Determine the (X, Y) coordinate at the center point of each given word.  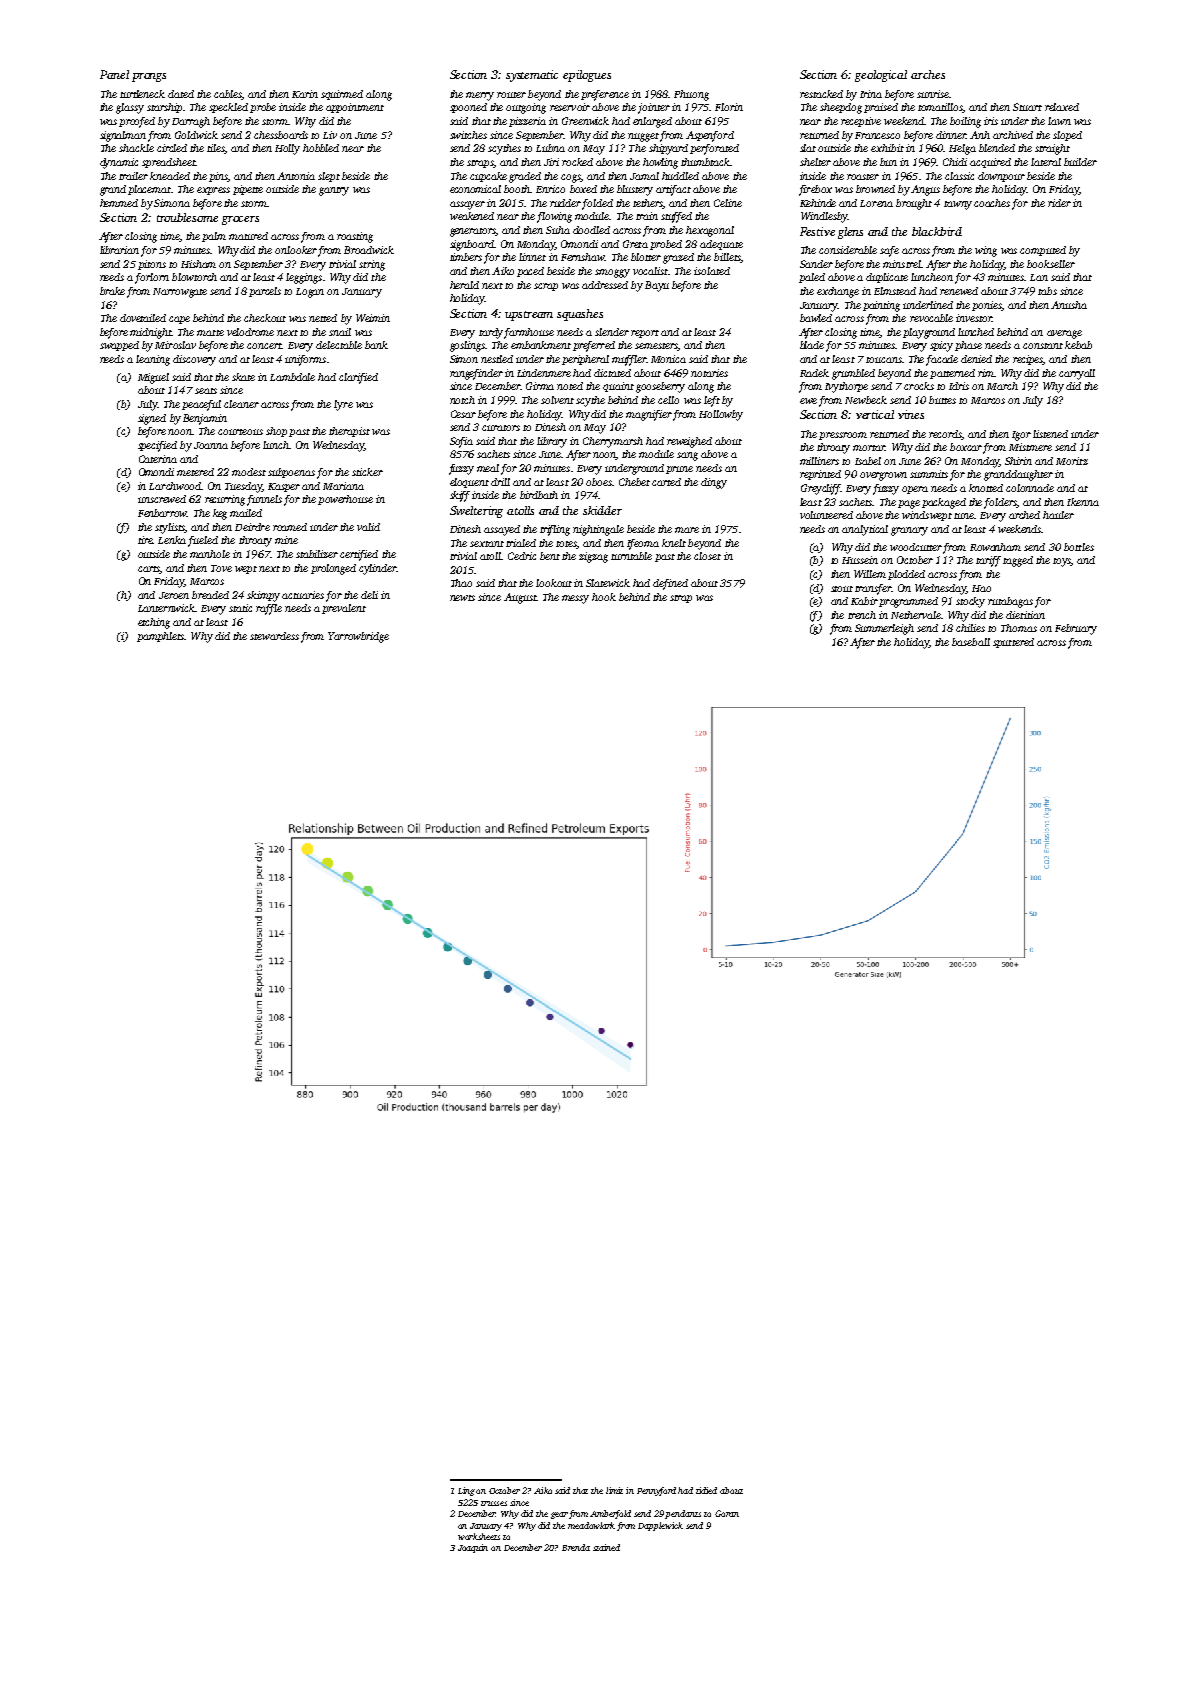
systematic (532, 76)
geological (881, 76)
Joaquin (473, 1548)
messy (575, 599)
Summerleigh (884, 629)
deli (369, 595)
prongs (149, 77)
